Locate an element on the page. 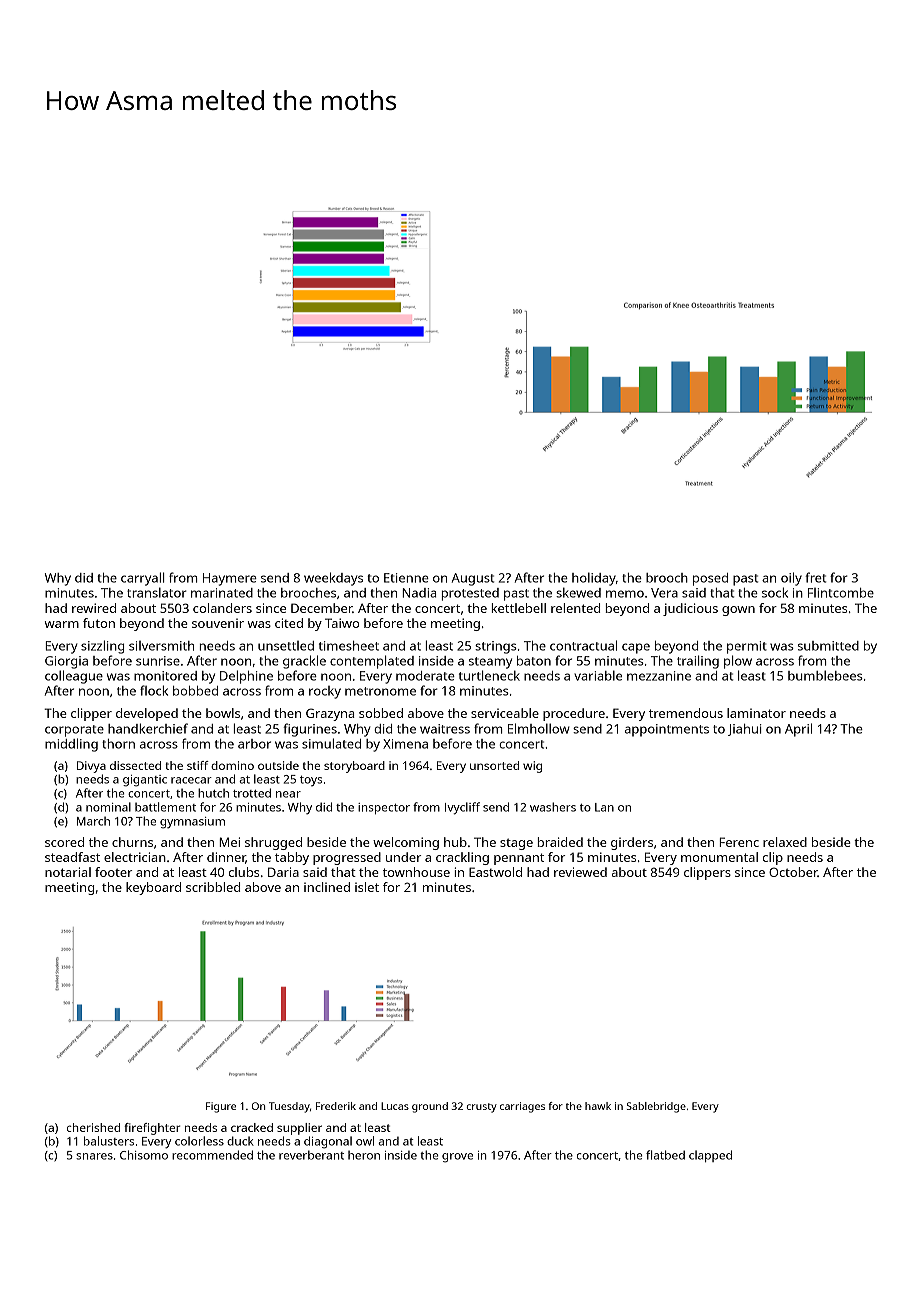 The image size is (924, 1314). carryall is located at coordinates (143, 579).
